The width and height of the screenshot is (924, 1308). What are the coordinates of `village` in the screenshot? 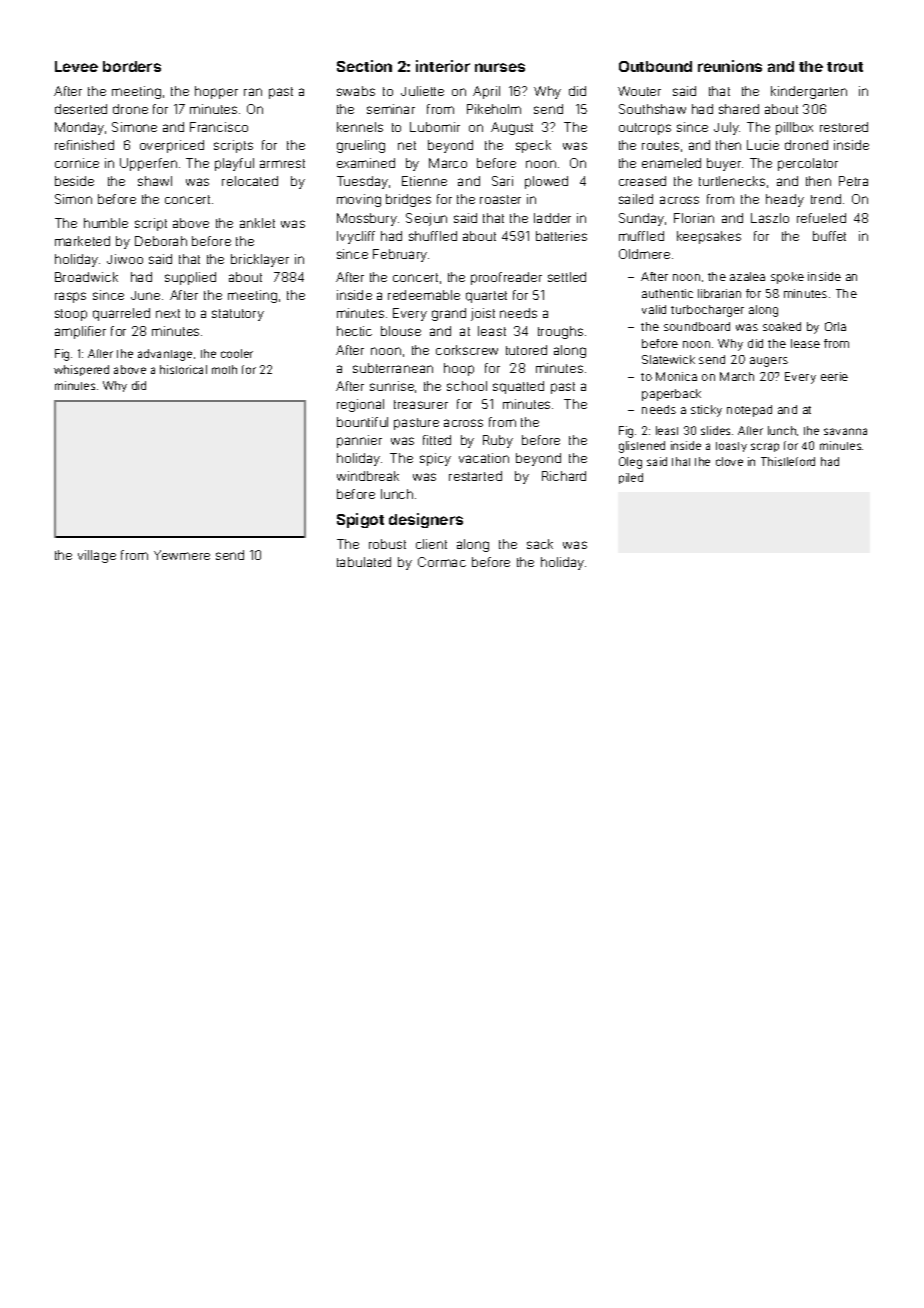 It's located at (97, 556).
